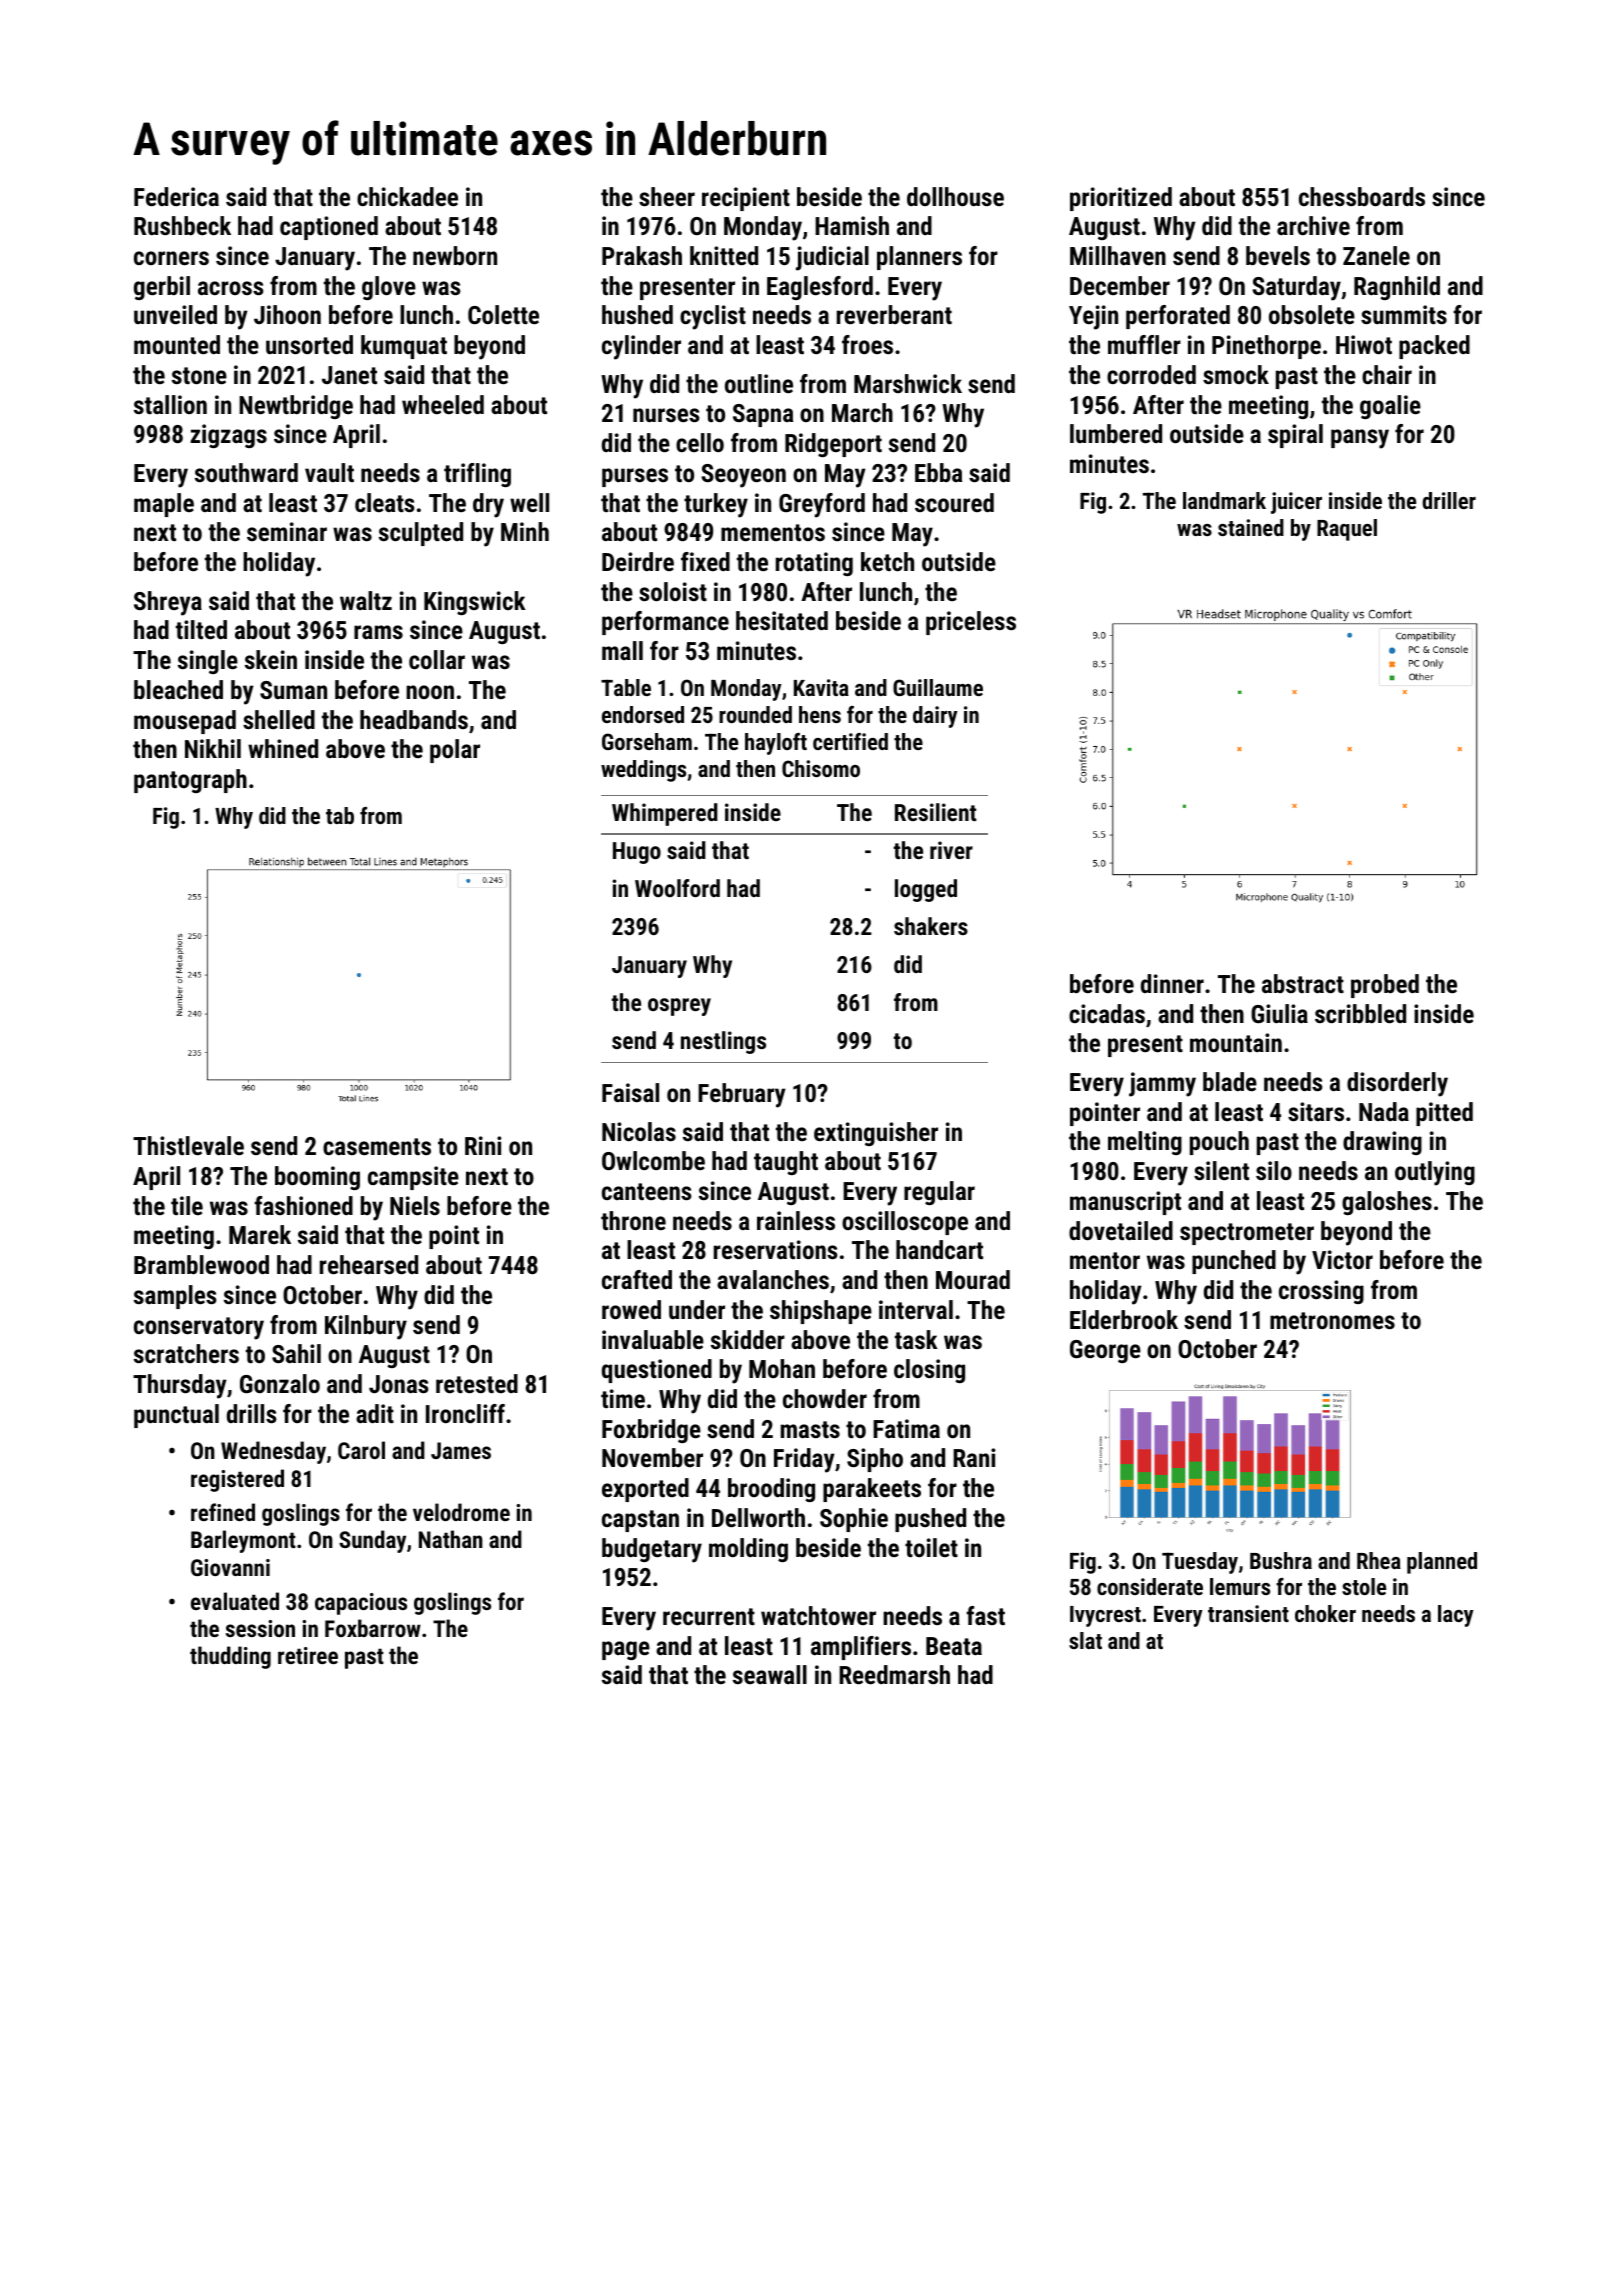 The width and height of the screenshot is (1620, 2292). I want to click on cleats, so click(385, 502).
